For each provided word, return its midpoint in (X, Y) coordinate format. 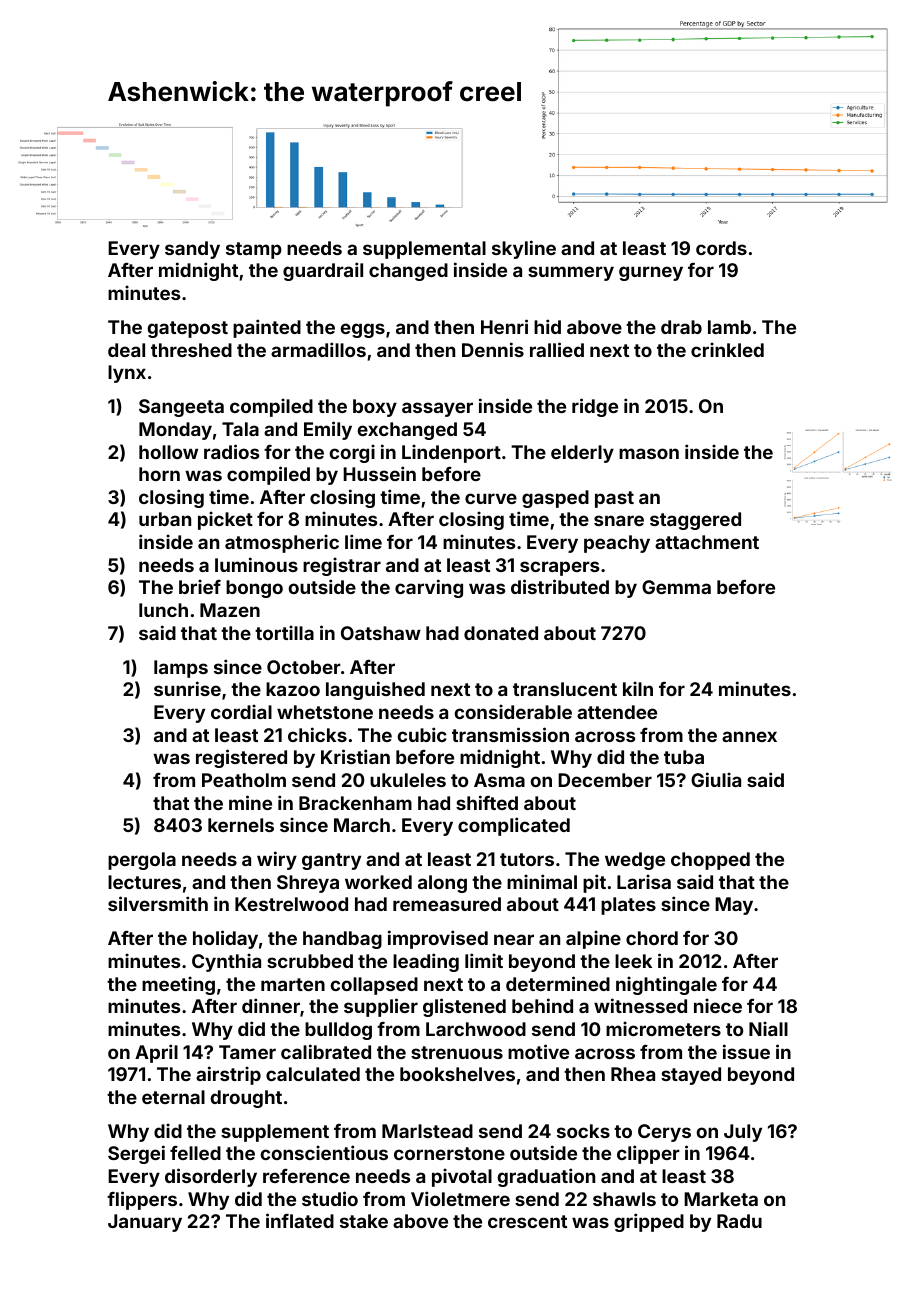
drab (681, 327)
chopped (710, 861)
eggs (363, 330)
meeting (178, 985)
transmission (510, 734)
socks (583, 1131)
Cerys (664, 1133)
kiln (638, 688)
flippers (142, 1200)
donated (501, 633)
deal (126, 350)
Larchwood (476, 1029)
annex (749, 736)
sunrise (187, 688)
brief (200, 586)
